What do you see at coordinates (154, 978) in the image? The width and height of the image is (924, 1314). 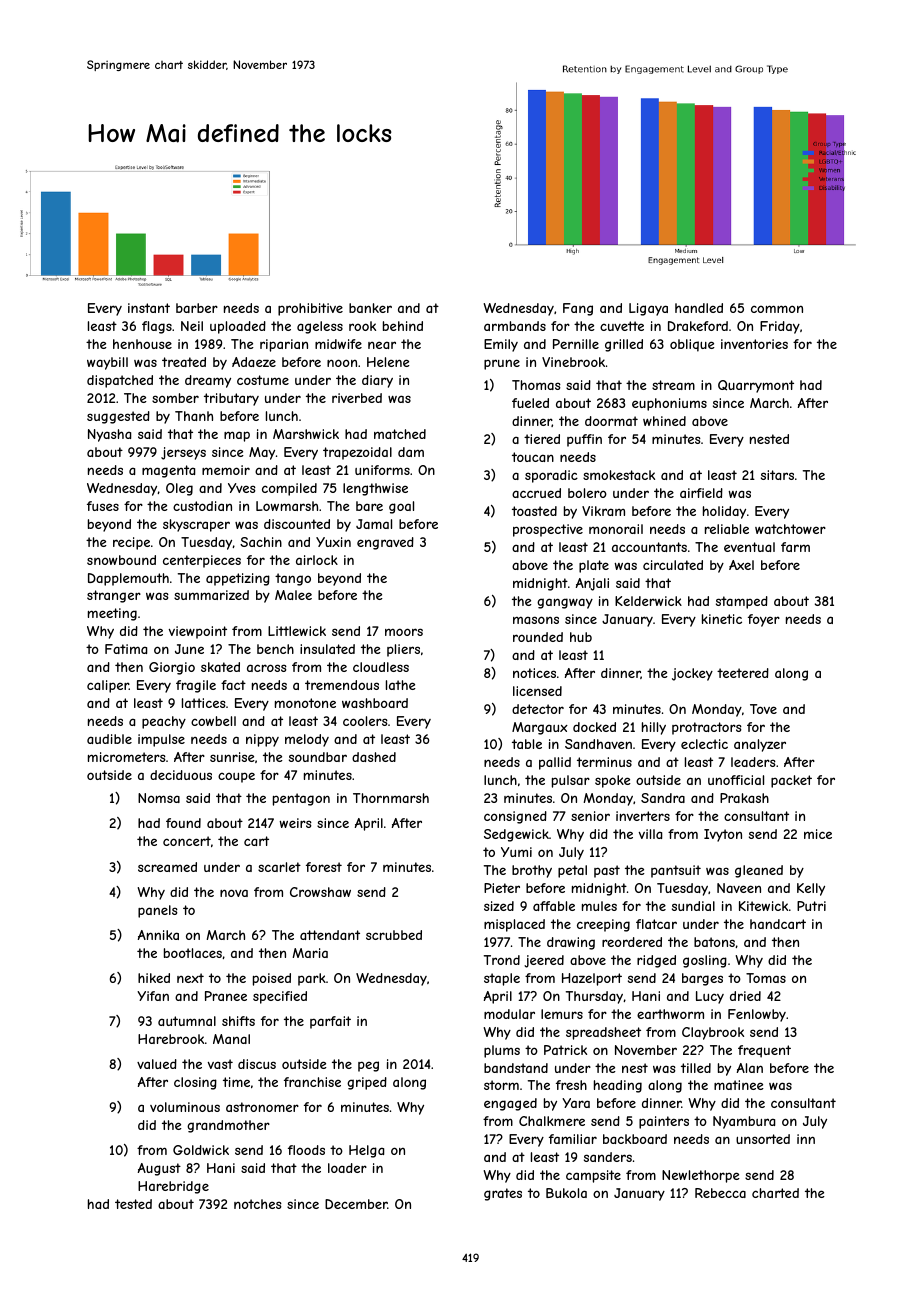 I see `hiked` at bounding box center [154, 978].
